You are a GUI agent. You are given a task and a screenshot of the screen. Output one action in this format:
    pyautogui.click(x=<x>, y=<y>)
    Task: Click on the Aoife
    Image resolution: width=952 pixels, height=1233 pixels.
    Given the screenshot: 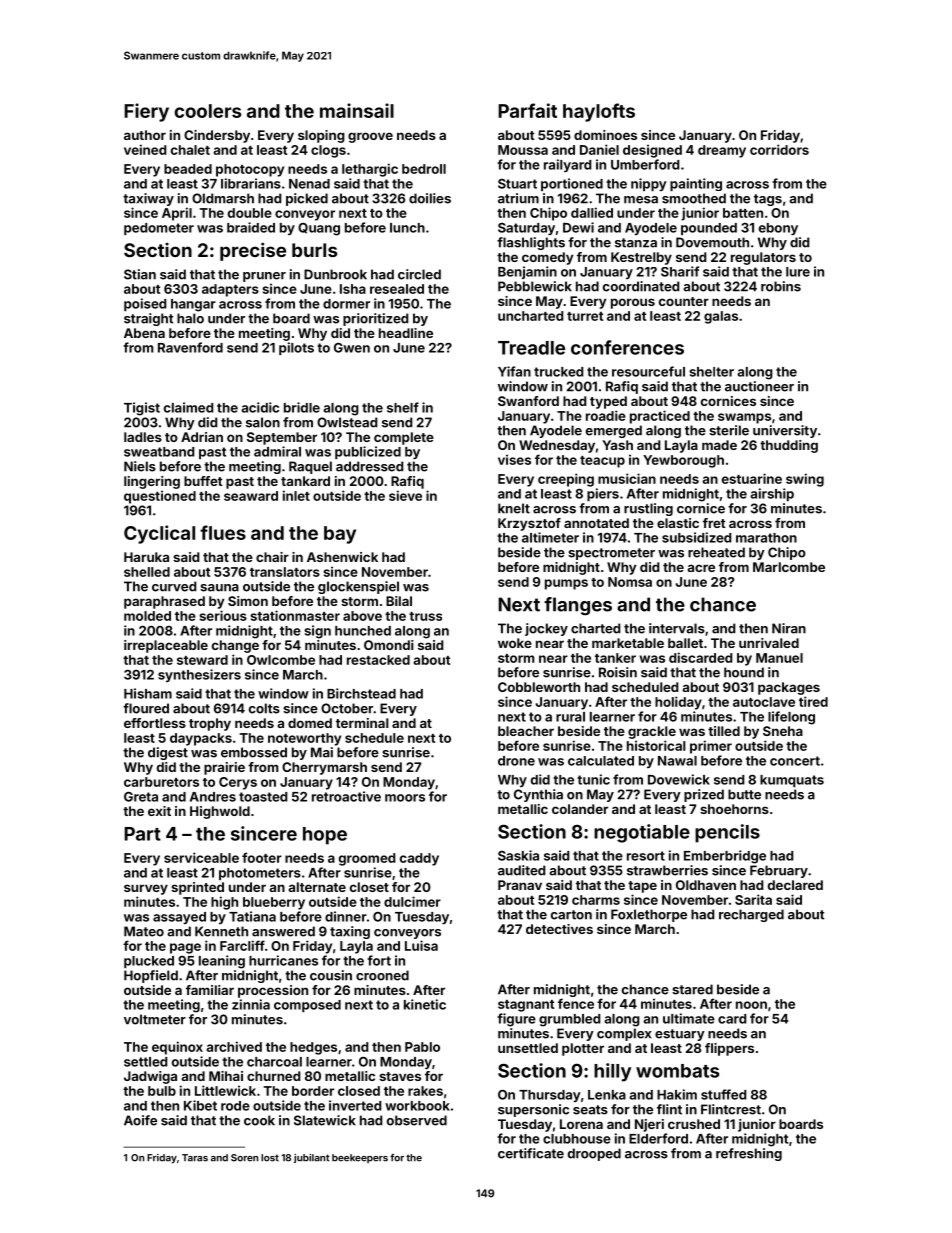 What is the action you would take?
    pyautogui.click(x=140, y=1120)
